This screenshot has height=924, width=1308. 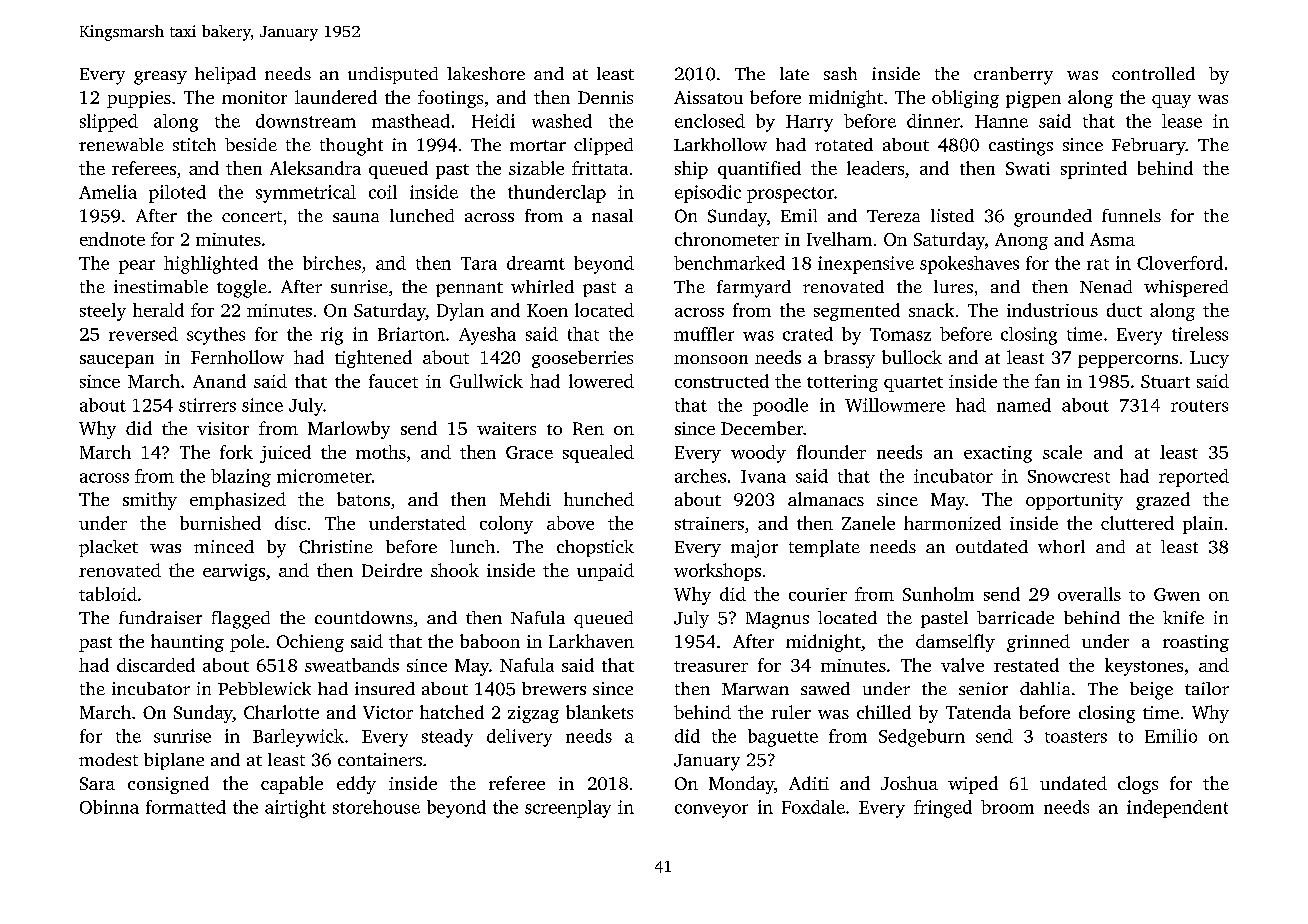 I want to click on Gwen, so click(x=1177, y=594).
